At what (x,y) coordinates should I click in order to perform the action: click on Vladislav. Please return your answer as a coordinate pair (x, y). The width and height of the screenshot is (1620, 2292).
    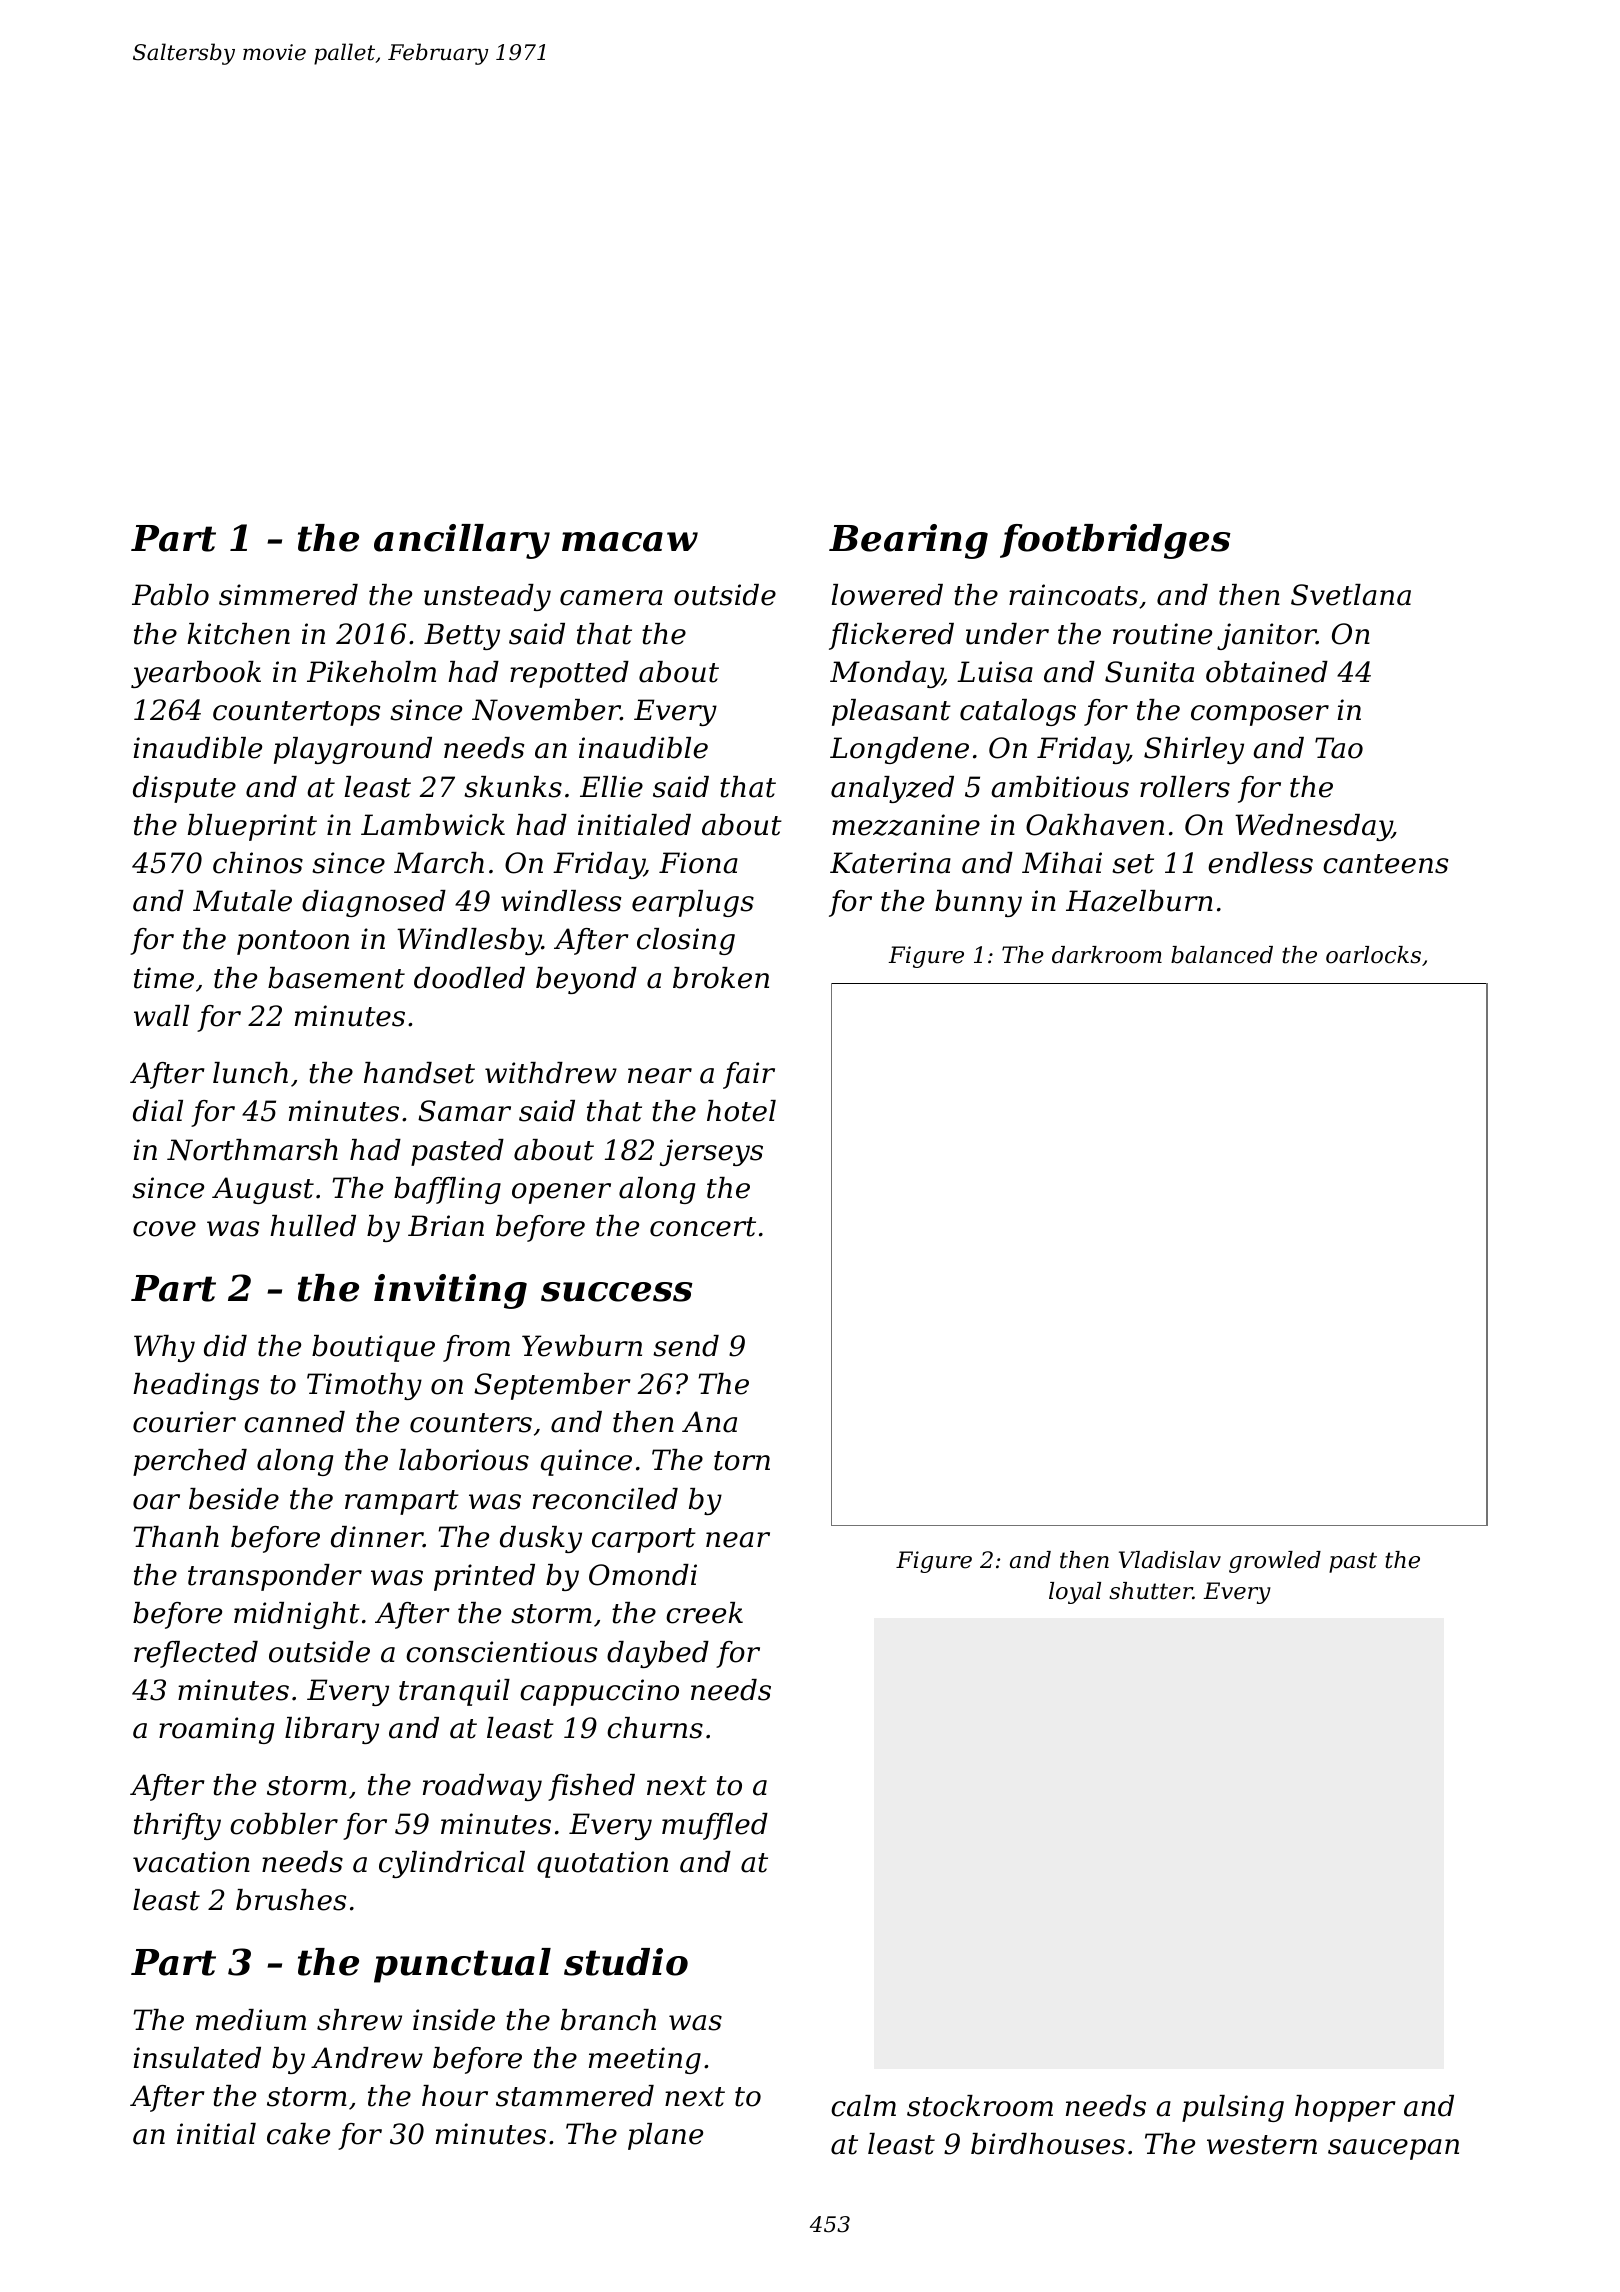
    Looking at the image, I should click on (1170, 1560).
